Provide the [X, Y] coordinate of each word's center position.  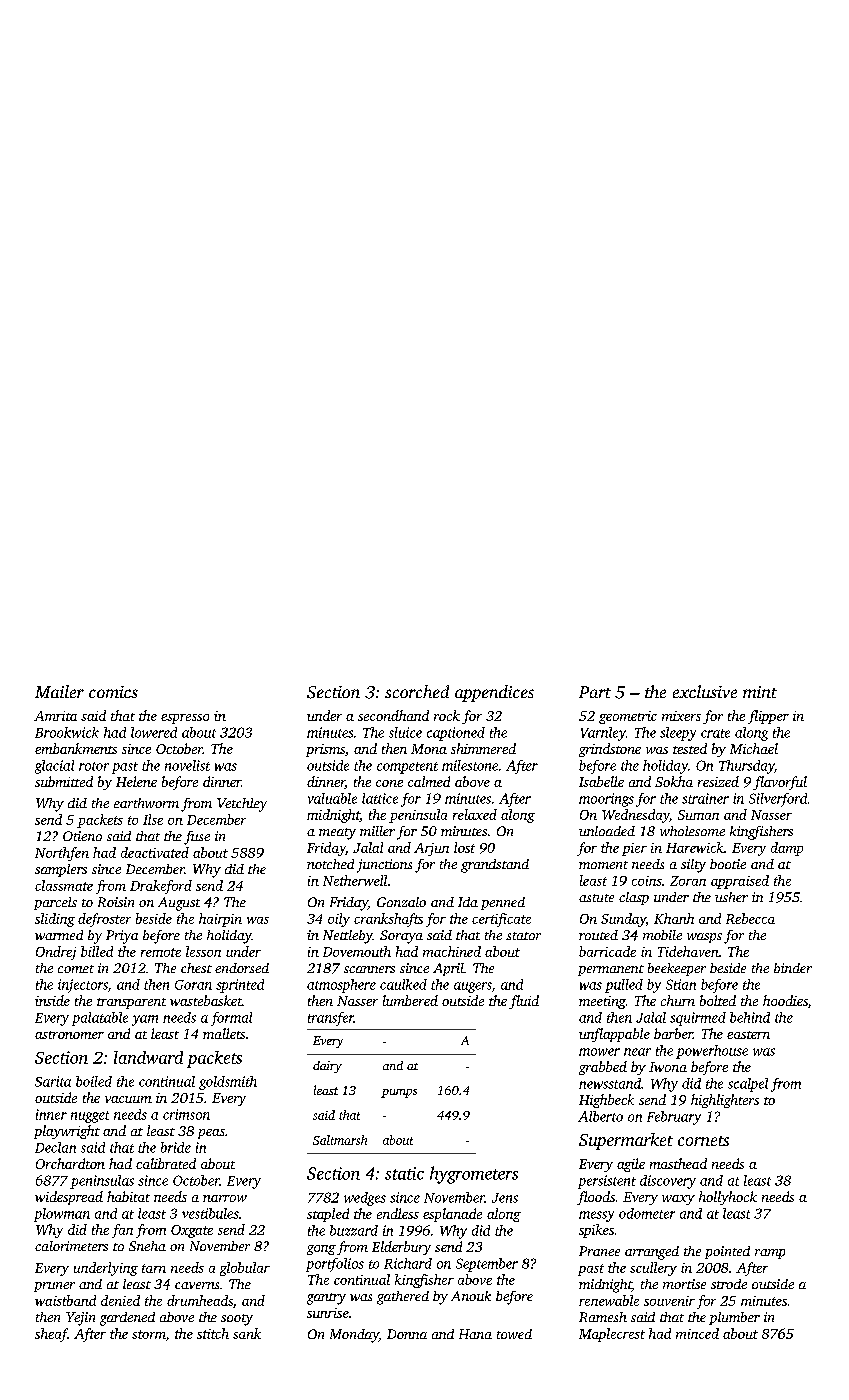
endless [398, 1213]
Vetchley [242, 805]
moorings [606, 800]
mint [760, 692]
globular [245, 1269]
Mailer [59, 691]
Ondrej [56, 953]
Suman [698, 815]
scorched [417, 691]
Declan [55, 1147]
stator [523, 936]
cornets [703, 1141]
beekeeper [677, 969]
